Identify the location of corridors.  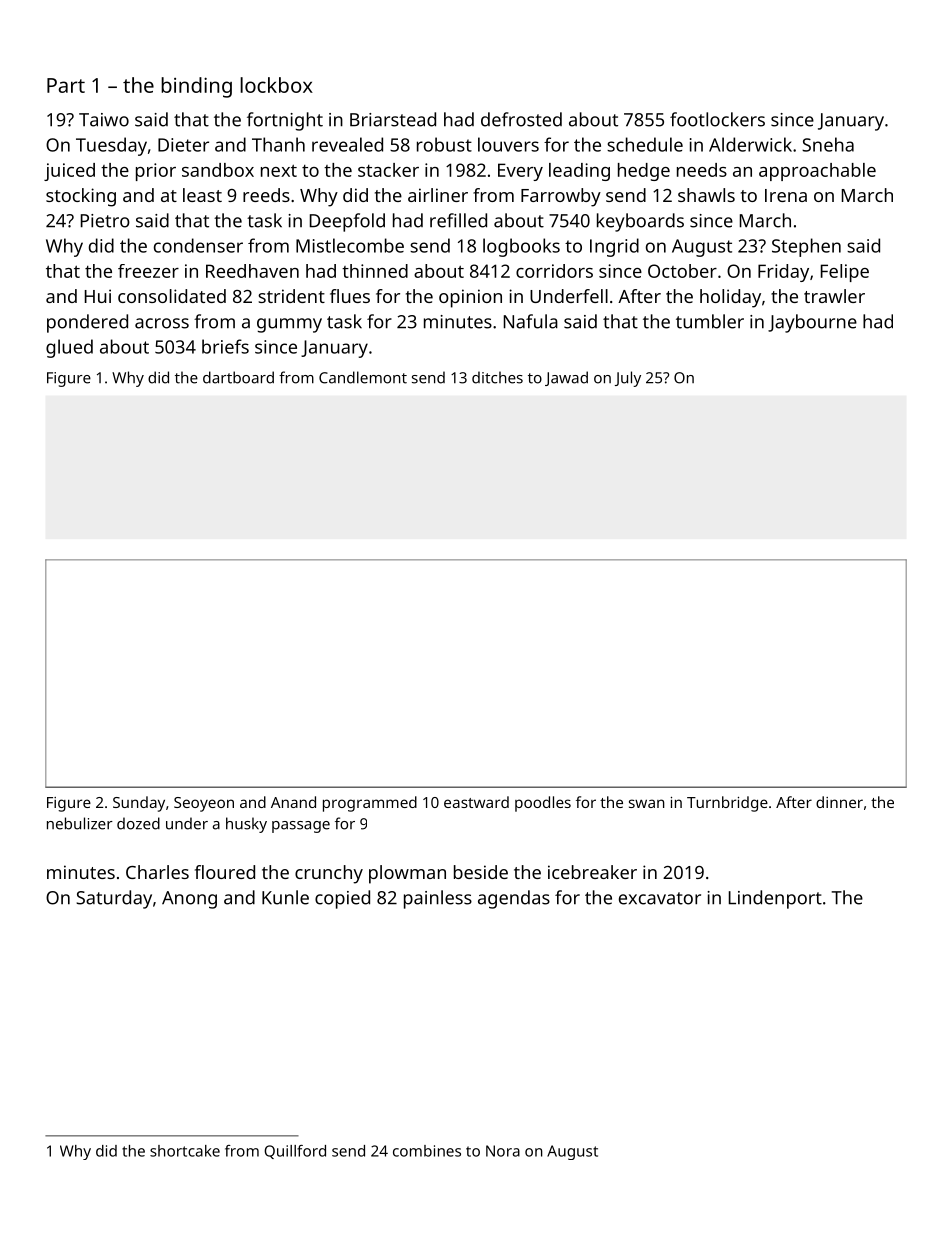
(554, 271).
